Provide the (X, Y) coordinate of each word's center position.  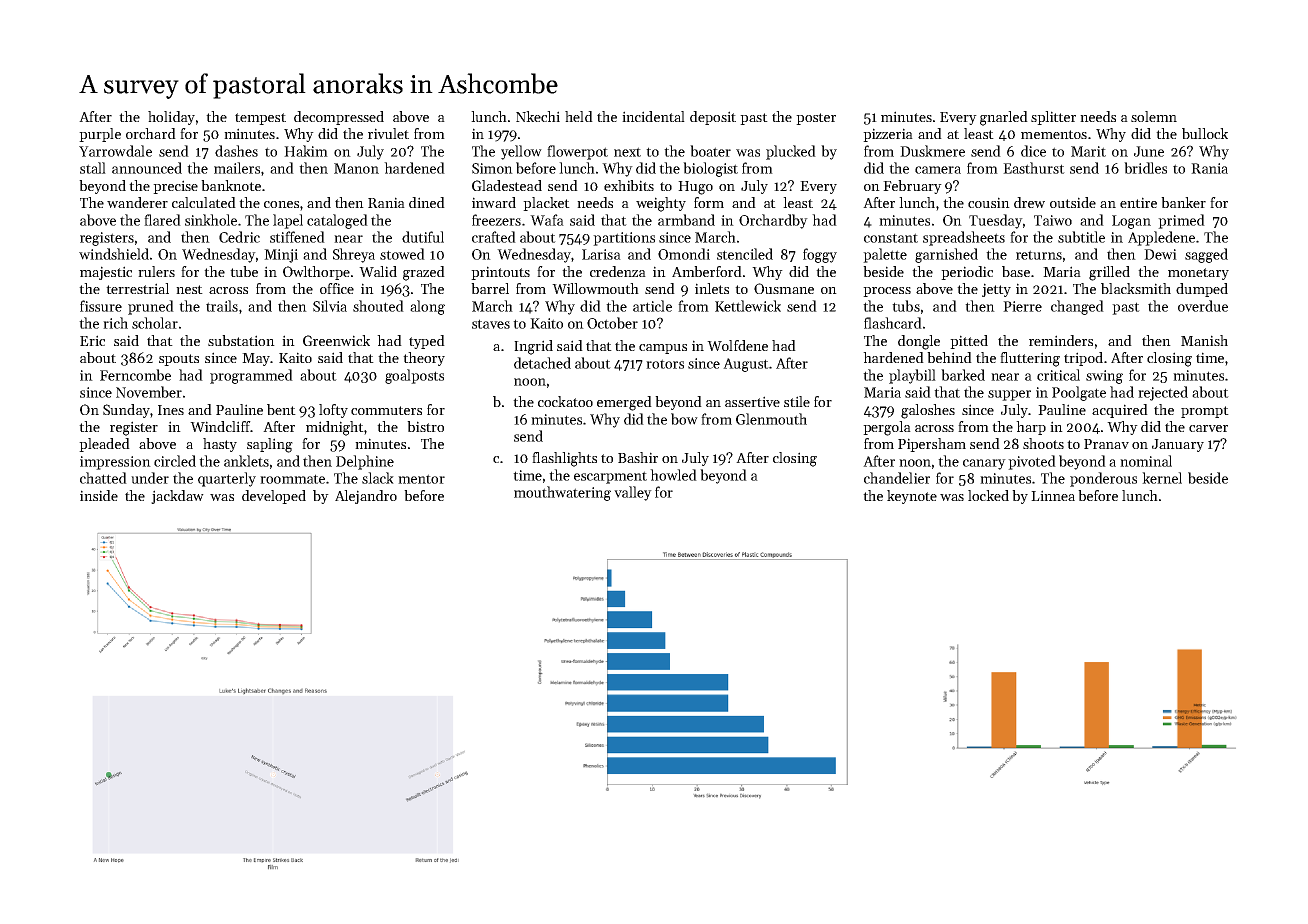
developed (274, 497)
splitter (1053, 118)
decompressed (339, 118)
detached (542, 363)
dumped (1202, 290)
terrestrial (137, 288)
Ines (171, 410)
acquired (1120, 411)
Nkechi (538, 116)
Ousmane (784, 288)
